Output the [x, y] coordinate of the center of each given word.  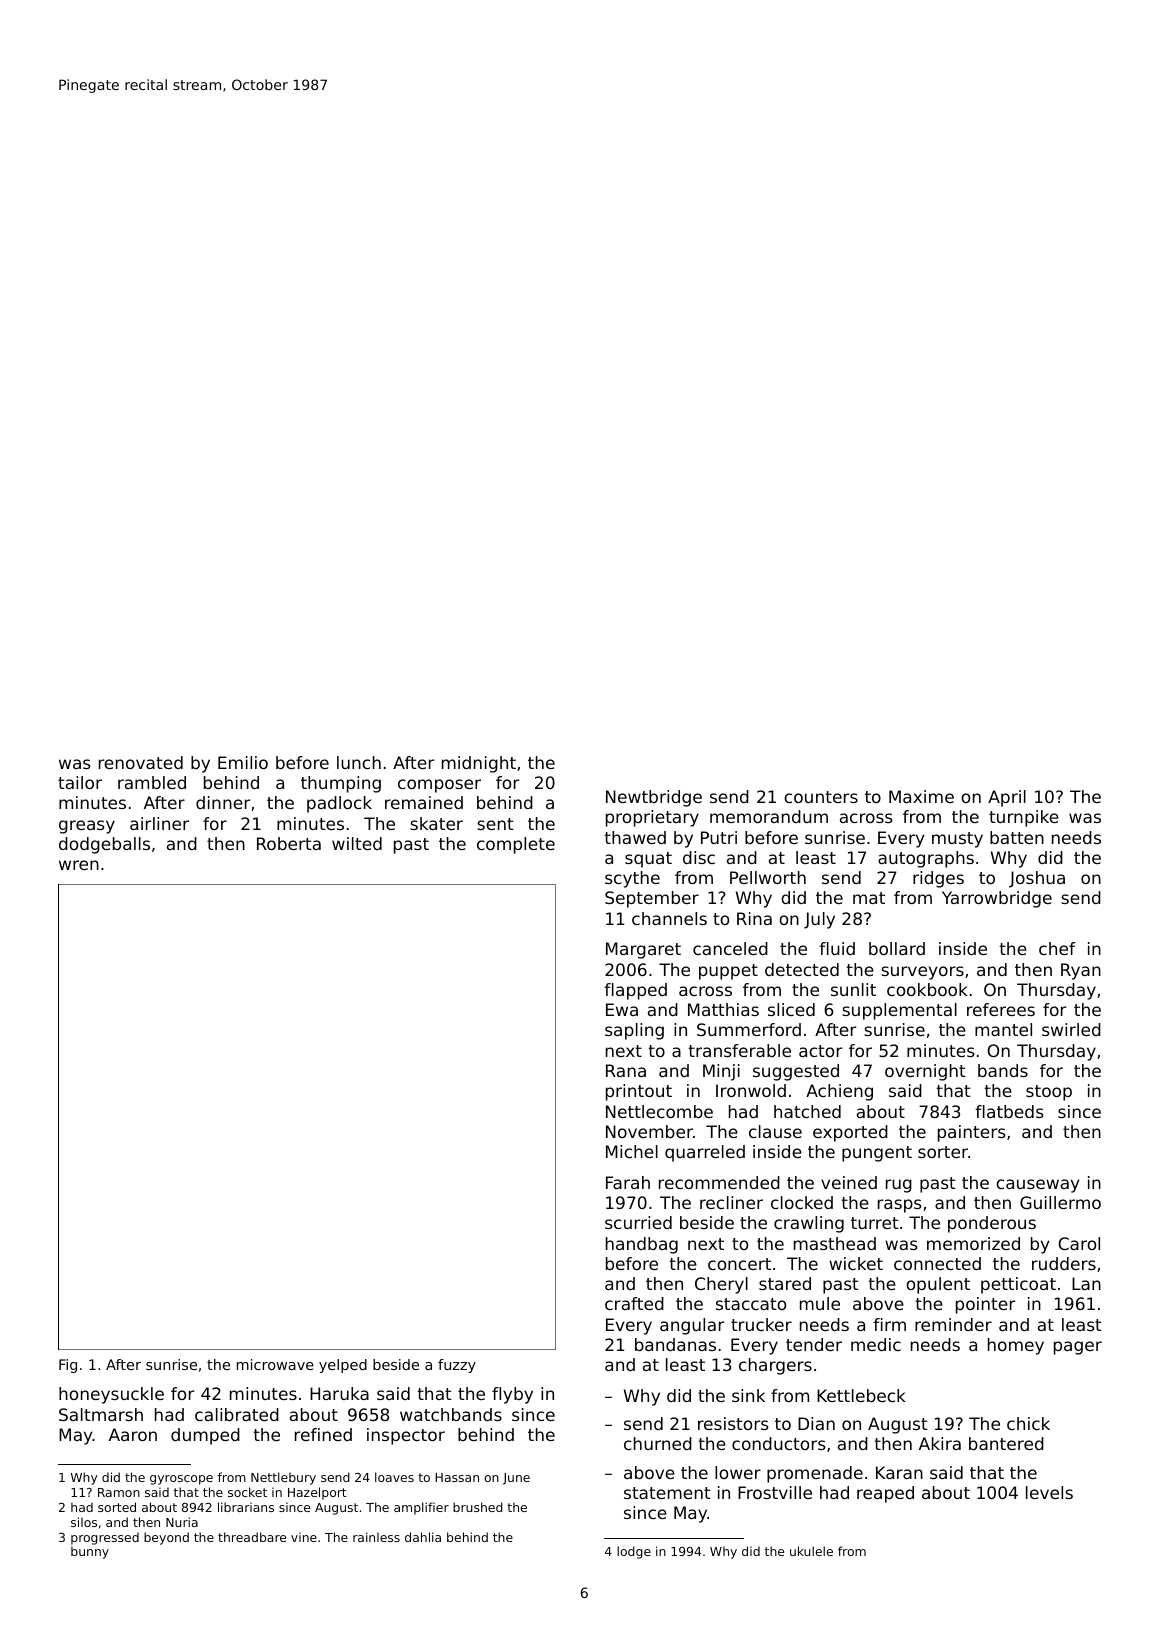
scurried [638, 1222]
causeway [1037, 1186]
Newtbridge [654, 798]
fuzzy [457, 1366]
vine [304, 1537]
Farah [628, 1182]
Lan [1086, 1283]
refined [323, 1434]
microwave [275, 1364]
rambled [152, 782]
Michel [632, 1151]
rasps [900, 1206]
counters [821, 797]
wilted [357, 843]
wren [79, 865]
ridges [938, 879]
